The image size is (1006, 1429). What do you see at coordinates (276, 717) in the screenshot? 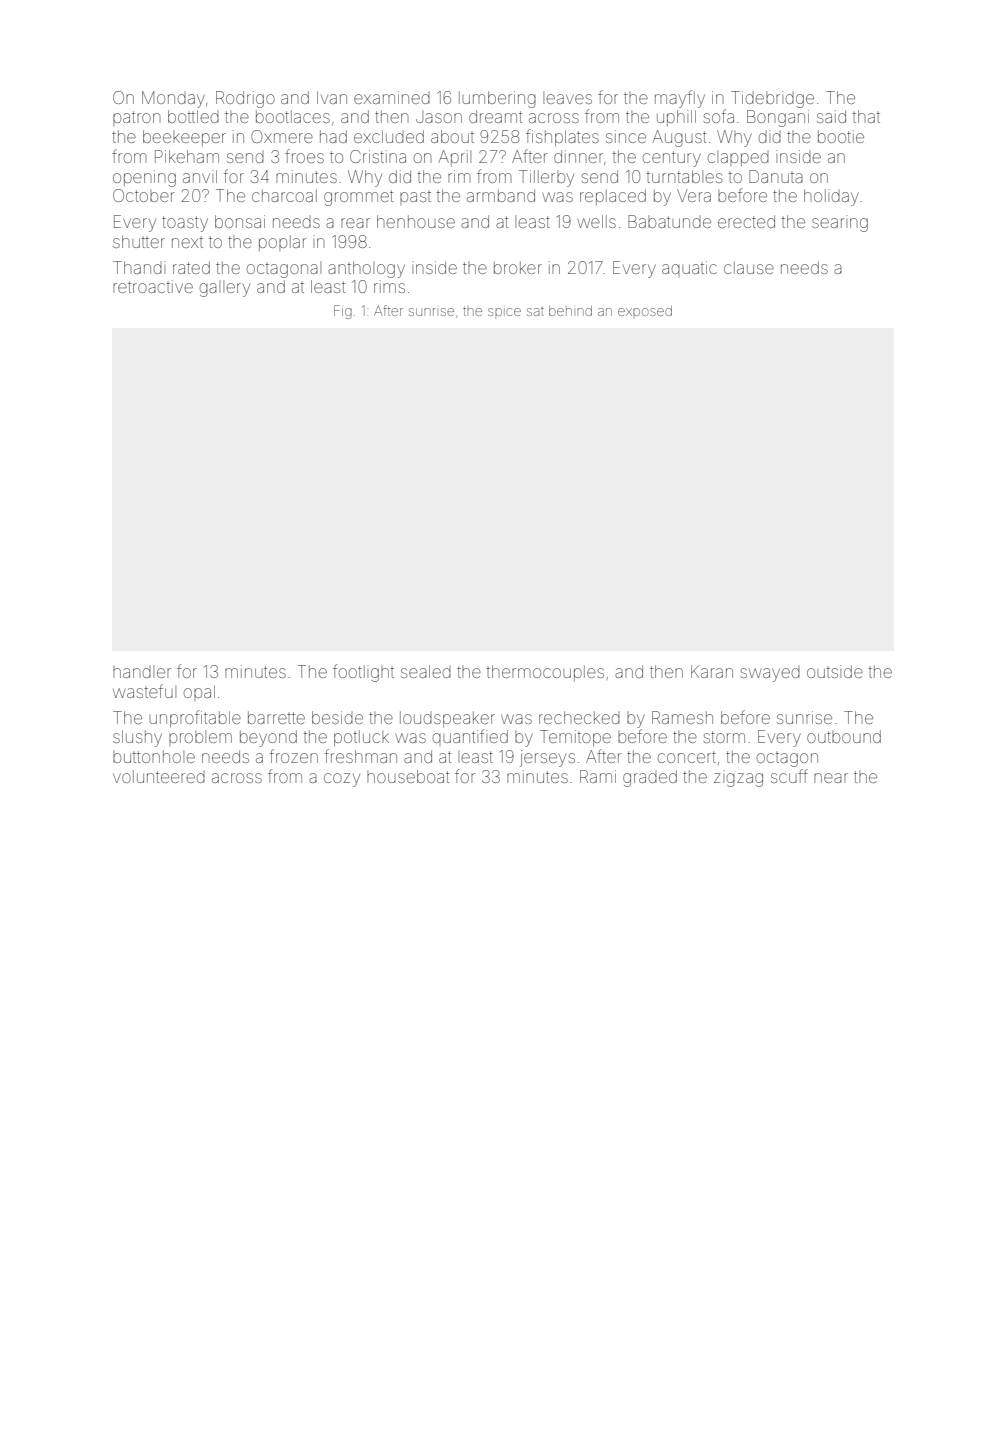
I see `barrette` at bounding box center [276, 717].
